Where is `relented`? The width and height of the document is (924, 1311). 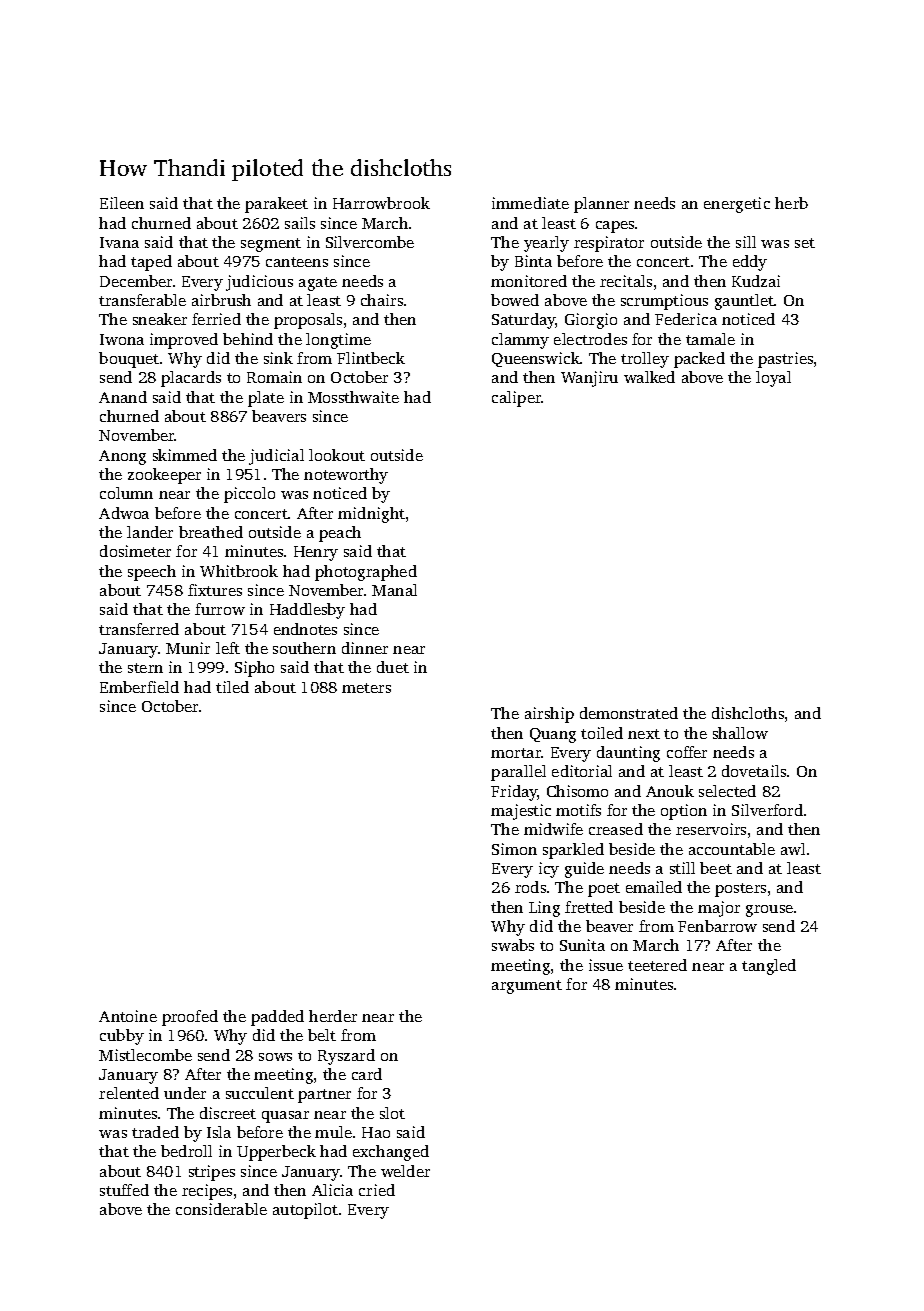 relented is located at coordinates (129, 1093).
